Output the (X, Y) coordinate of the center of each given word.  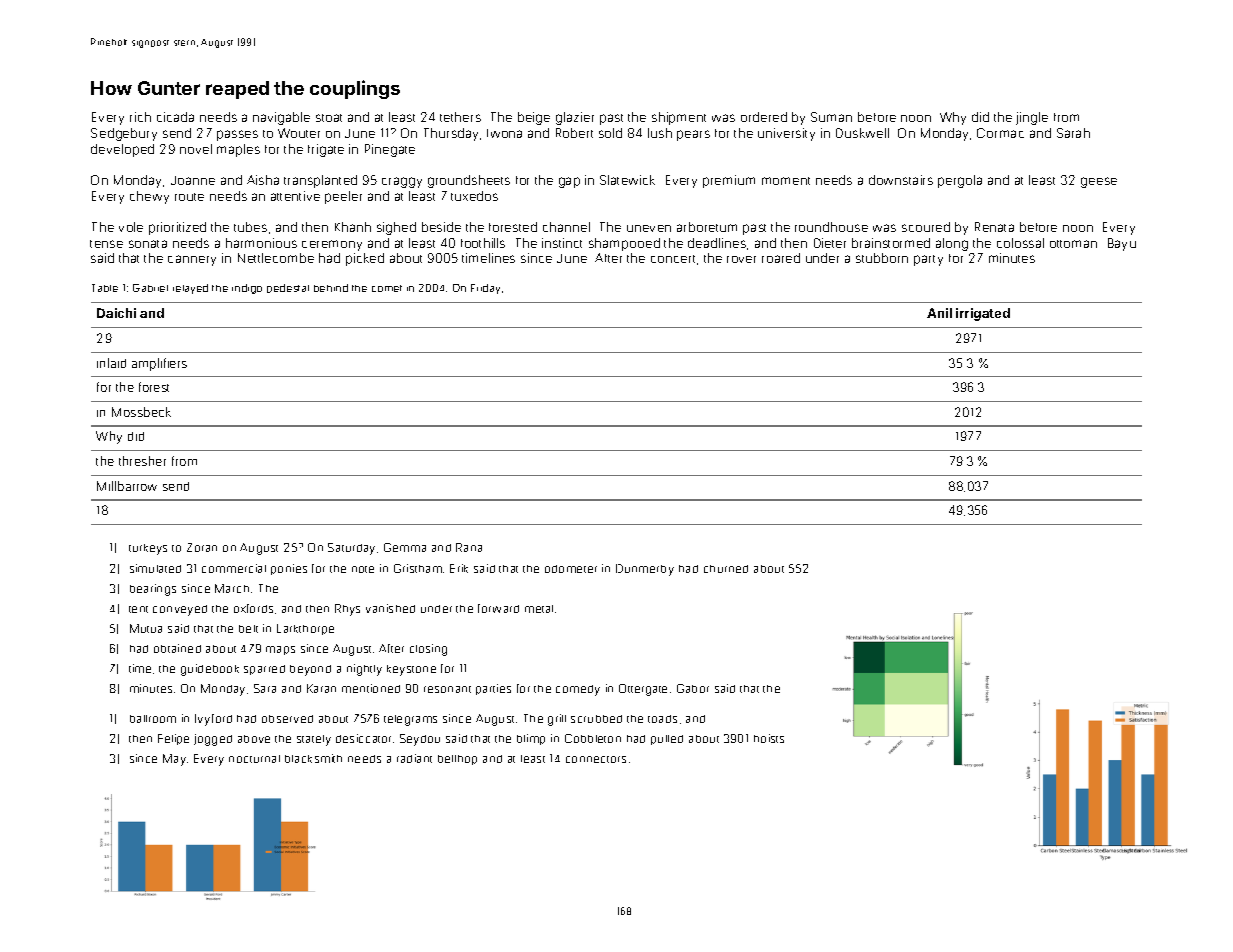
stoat (329, 118)
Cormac (1000, 133)
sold (610, 133)
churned (726, 569)
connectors (596, 759)
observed (287, 719)
